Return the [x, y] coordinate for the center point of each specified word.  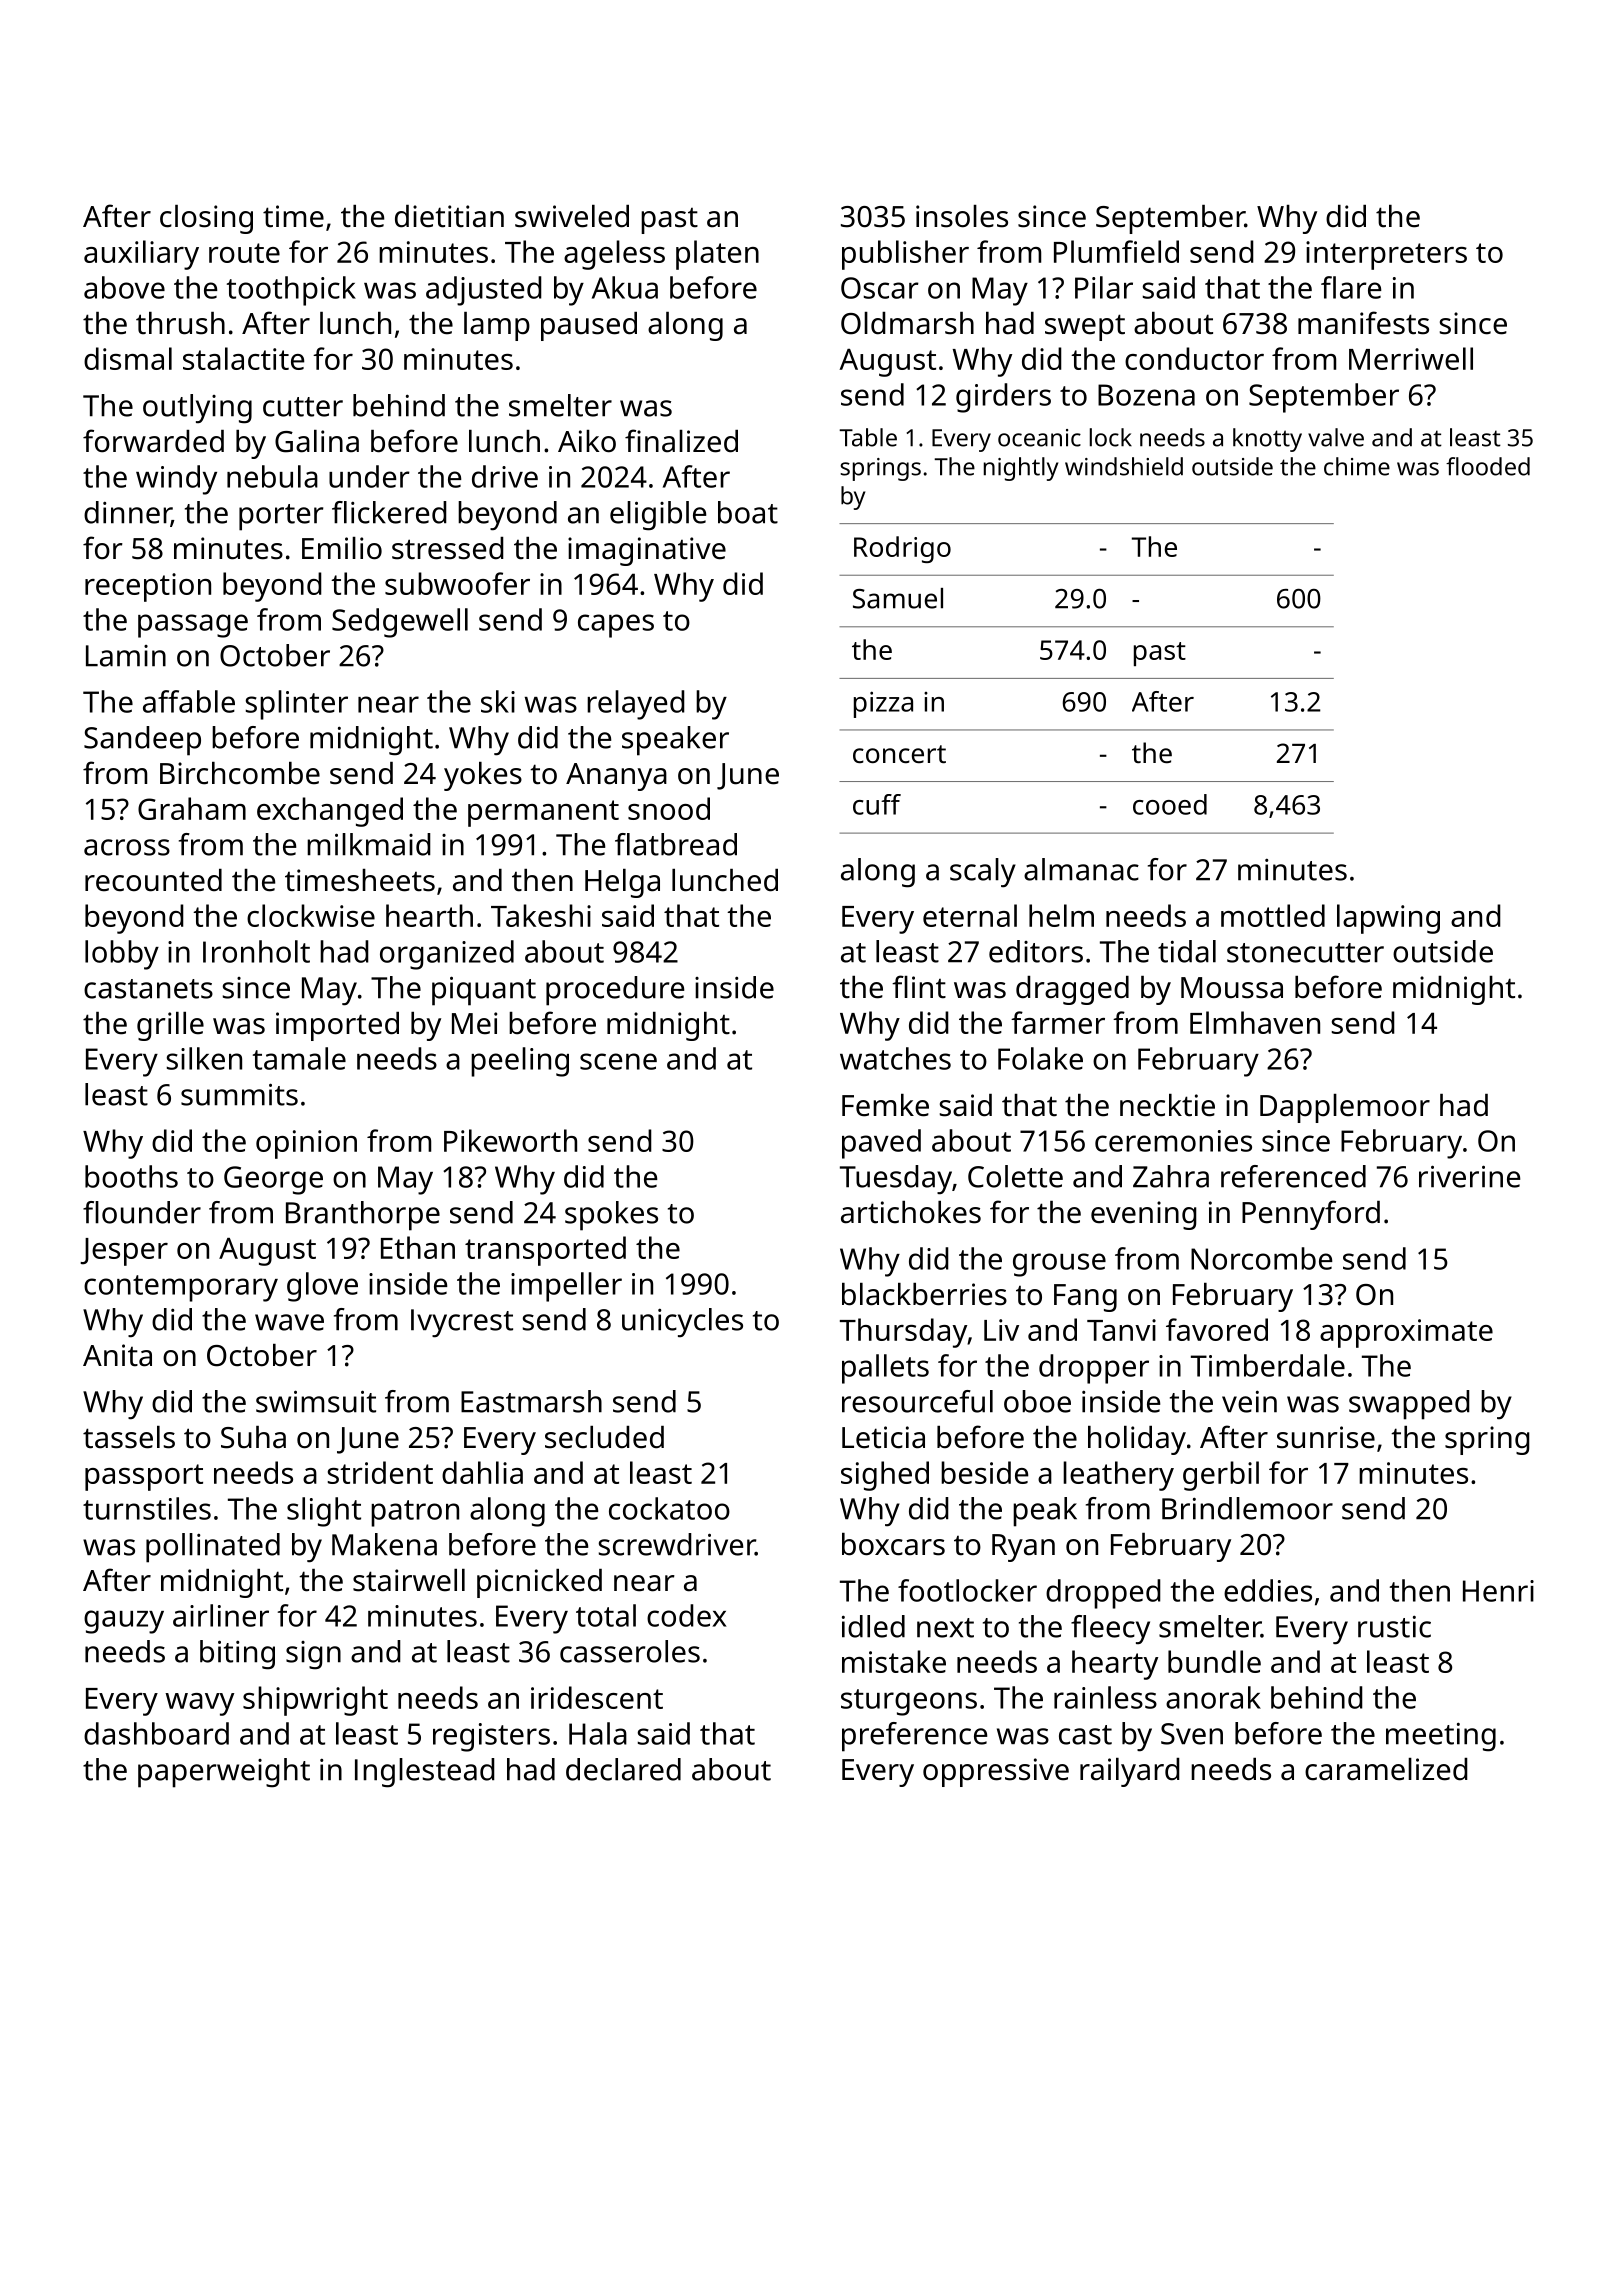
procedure [615, 991]
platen [717, 255]
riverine [1469, 1176]
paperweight [224, 1773]
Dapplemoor [1345, 1108]
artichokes [911, 1212]
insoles [962, 216]
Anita [117, 1355]
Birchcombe [240, 773]
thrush [180, 323]
